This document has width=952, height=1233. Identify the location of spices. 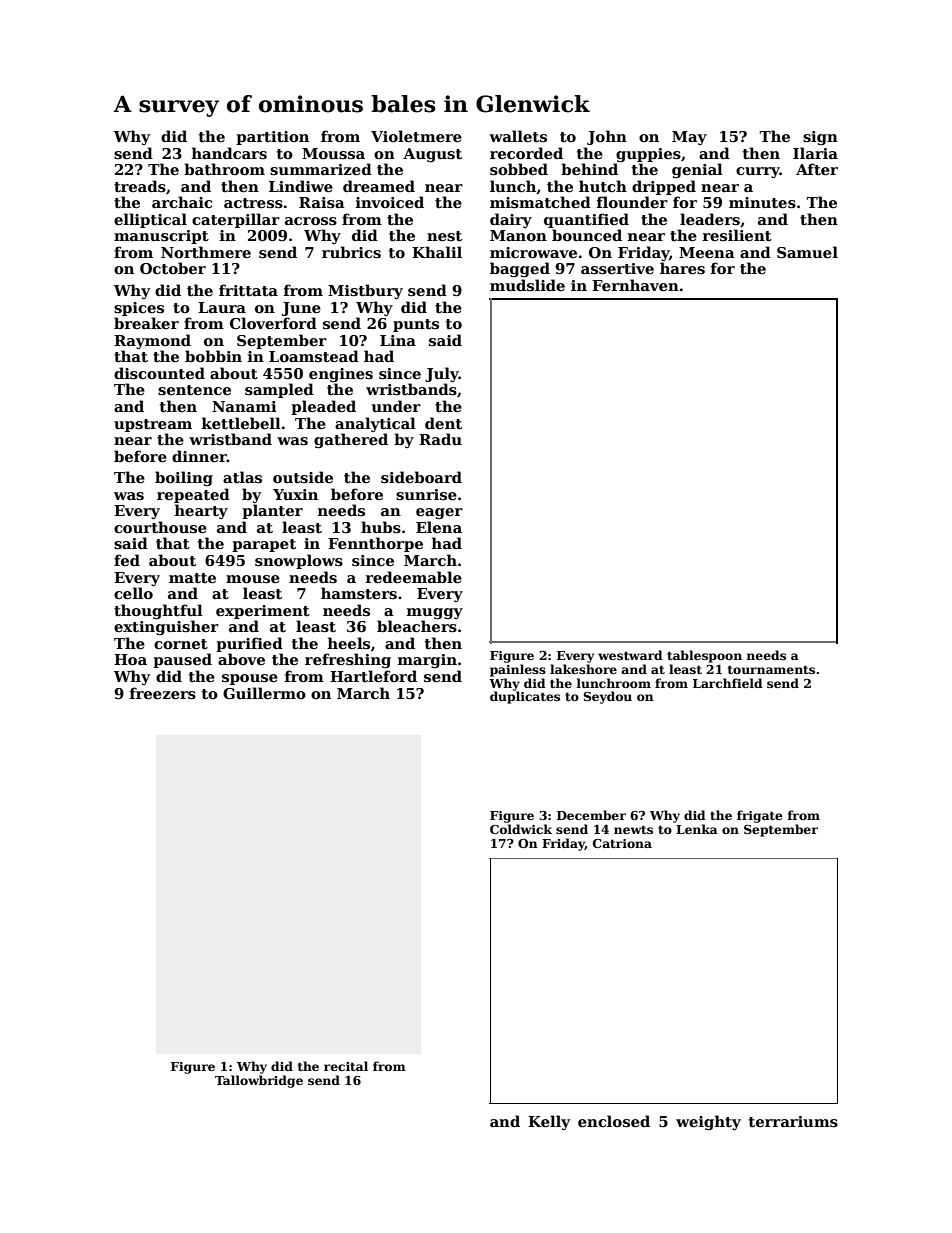
(139, 309).
